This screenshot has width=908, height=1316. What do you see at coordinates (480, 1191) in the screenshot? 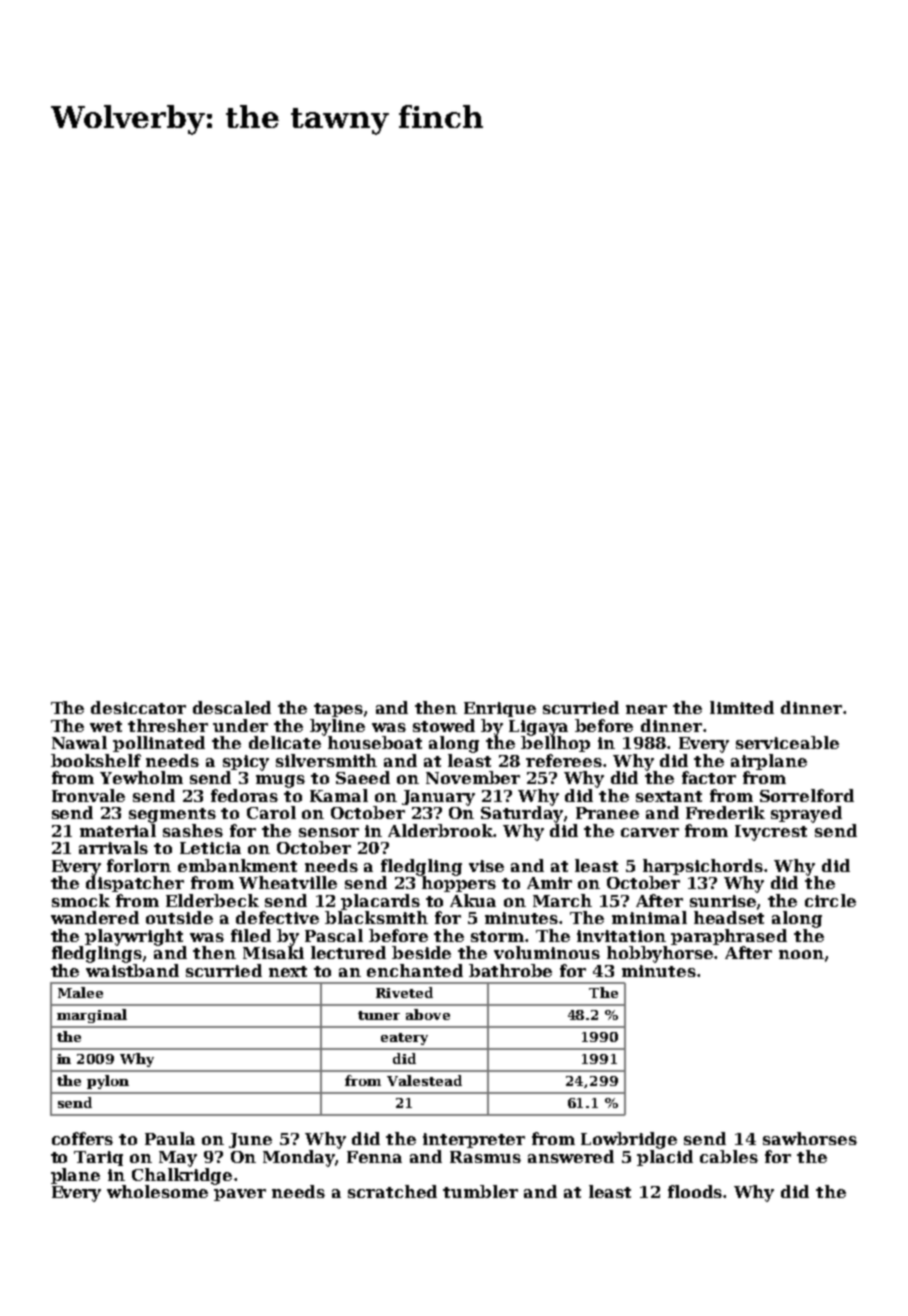
I see `tumbler` at bounding box center [480, 1191].
